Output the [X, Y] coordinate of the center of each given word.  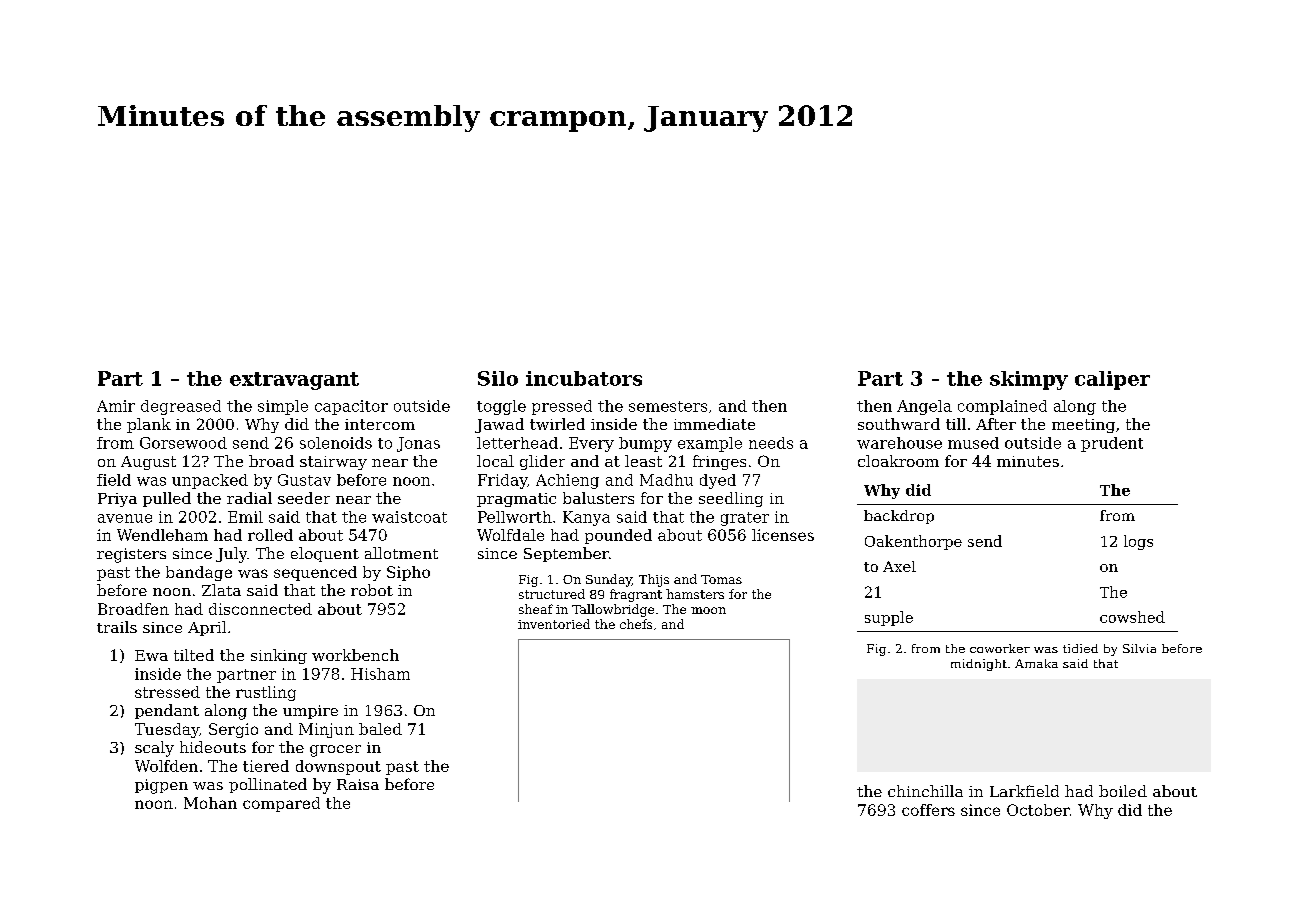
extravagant [294, 381]
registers [131, 555]
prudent [1112, 444]
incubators [584, 378]
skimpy [1029, 380]
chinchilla [925, 791]
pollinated [268, 785]
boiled [1123, 791]
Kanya [586, 518]
